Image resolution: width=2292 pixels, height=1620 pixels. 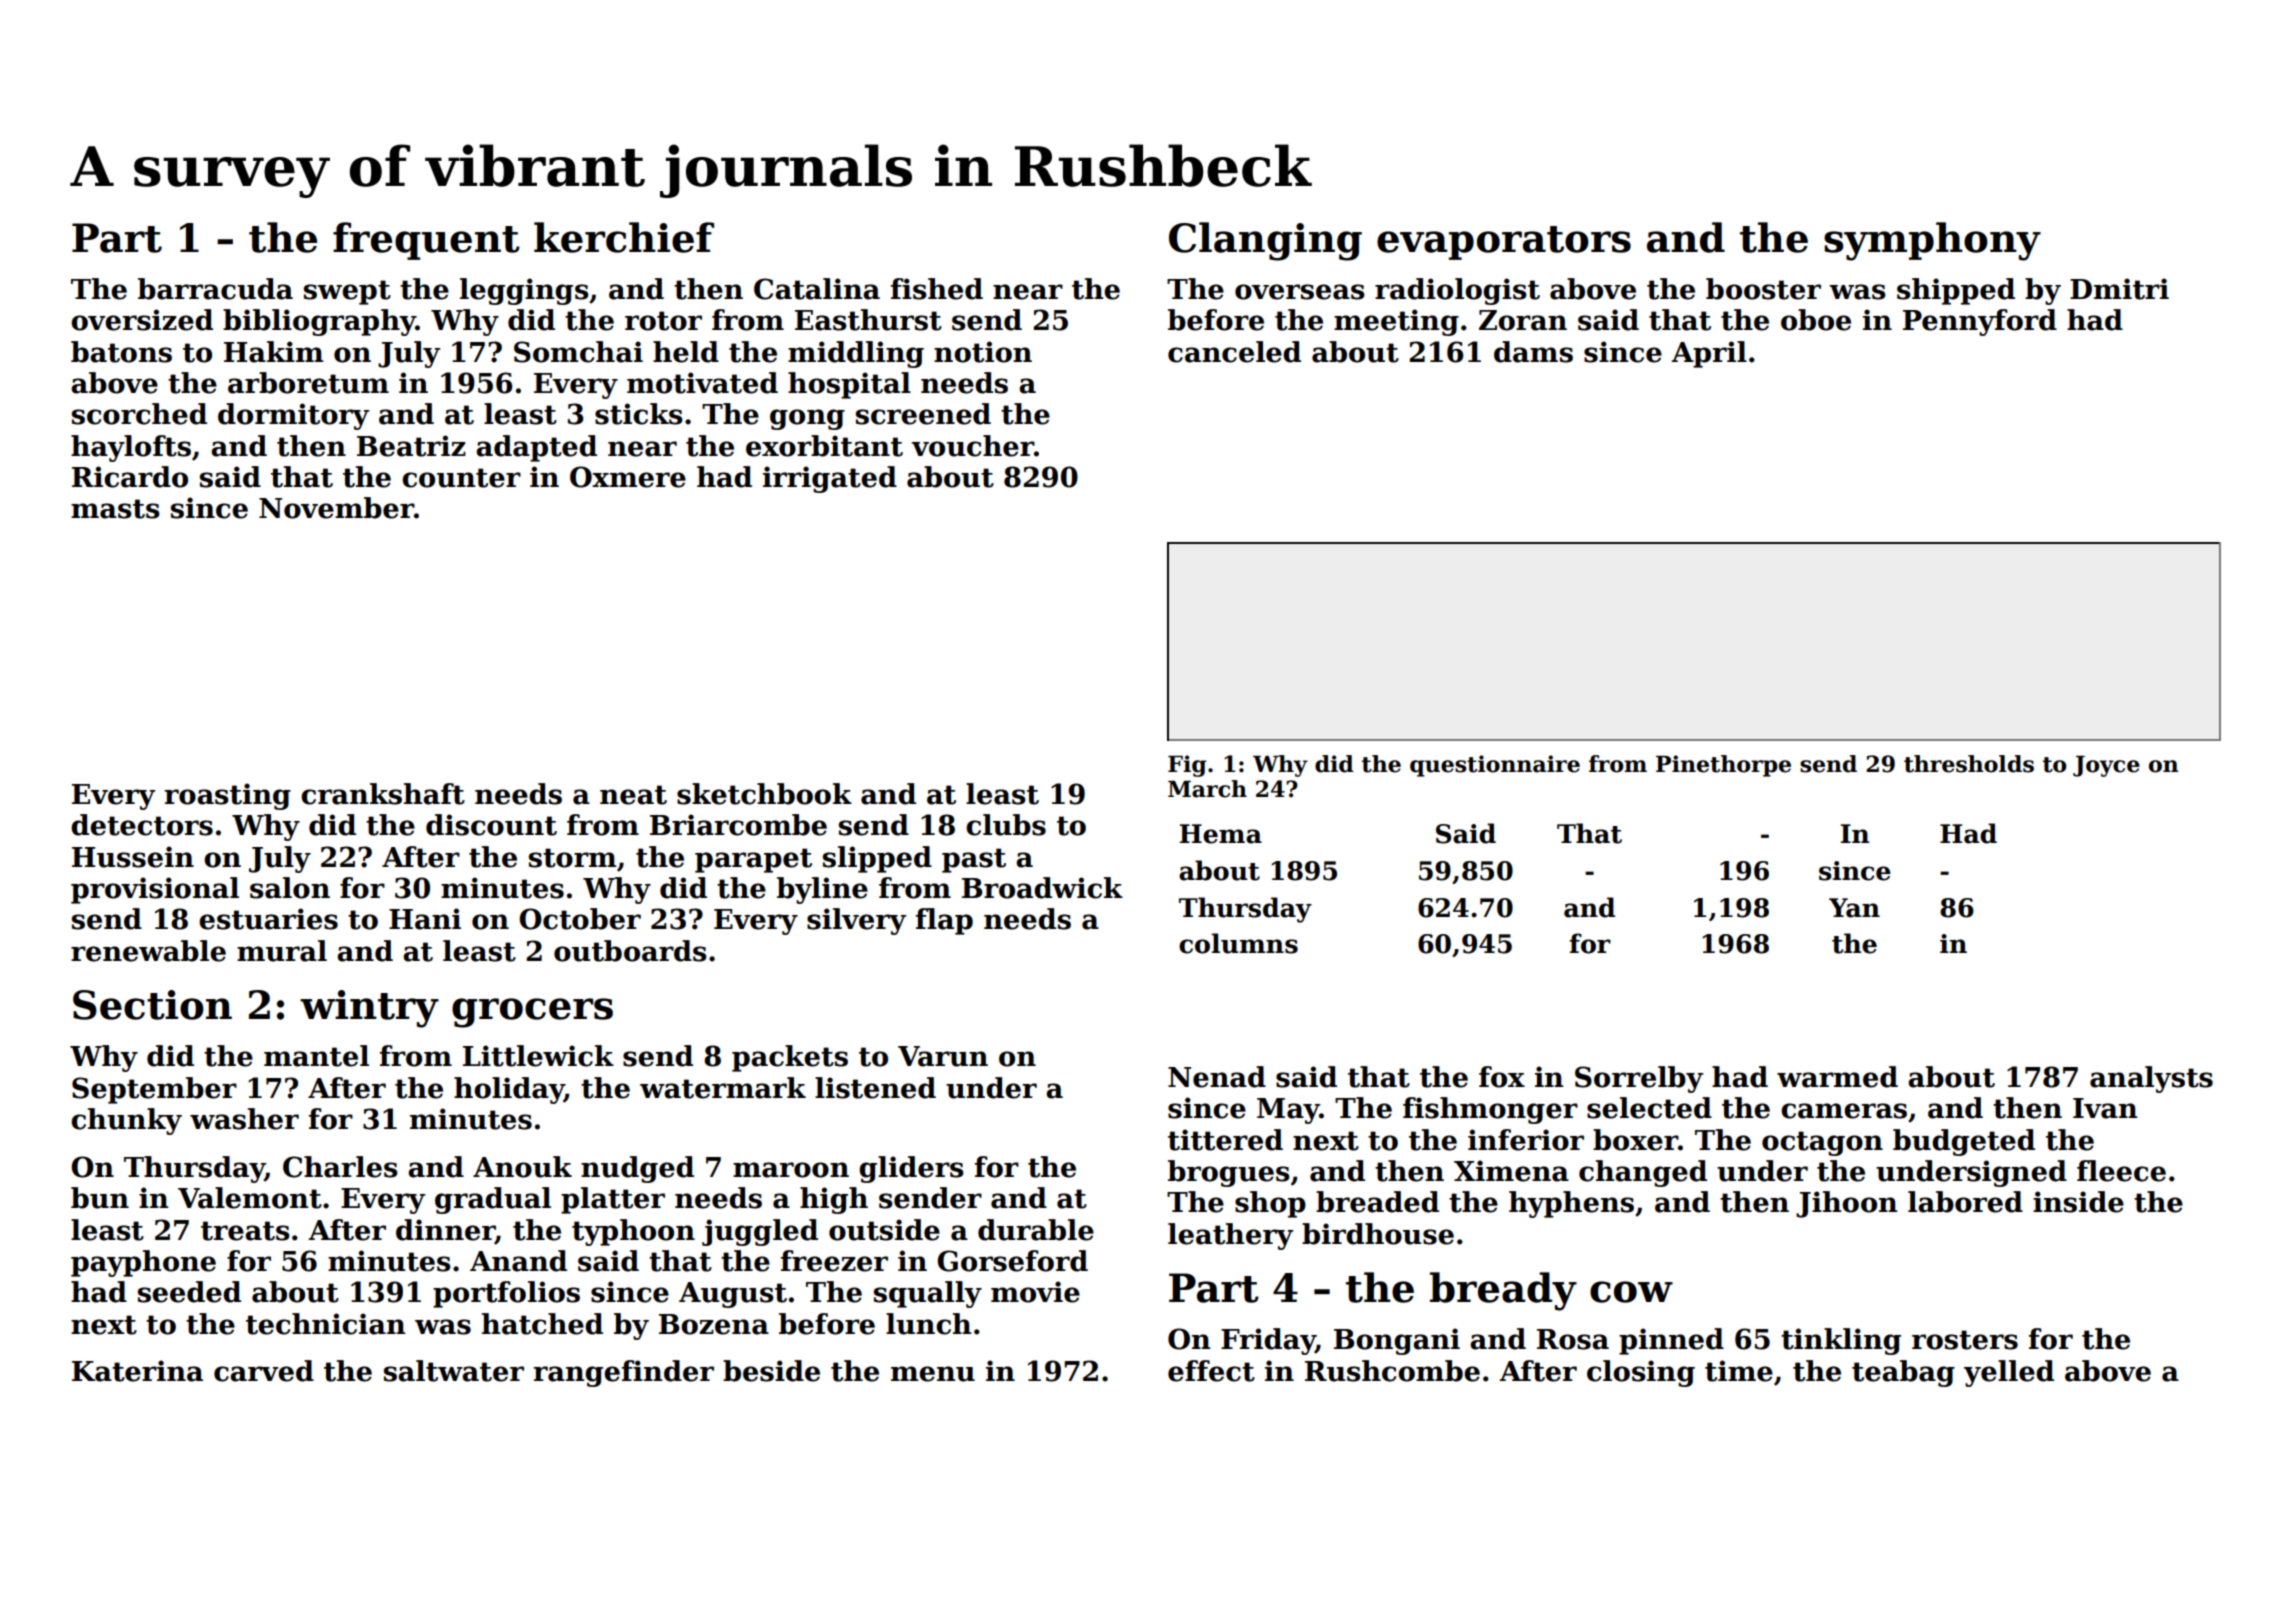 What do you see at coordinates (633, 795) in the screenshot?
I see `neat` at bounding box center [633, 795].
